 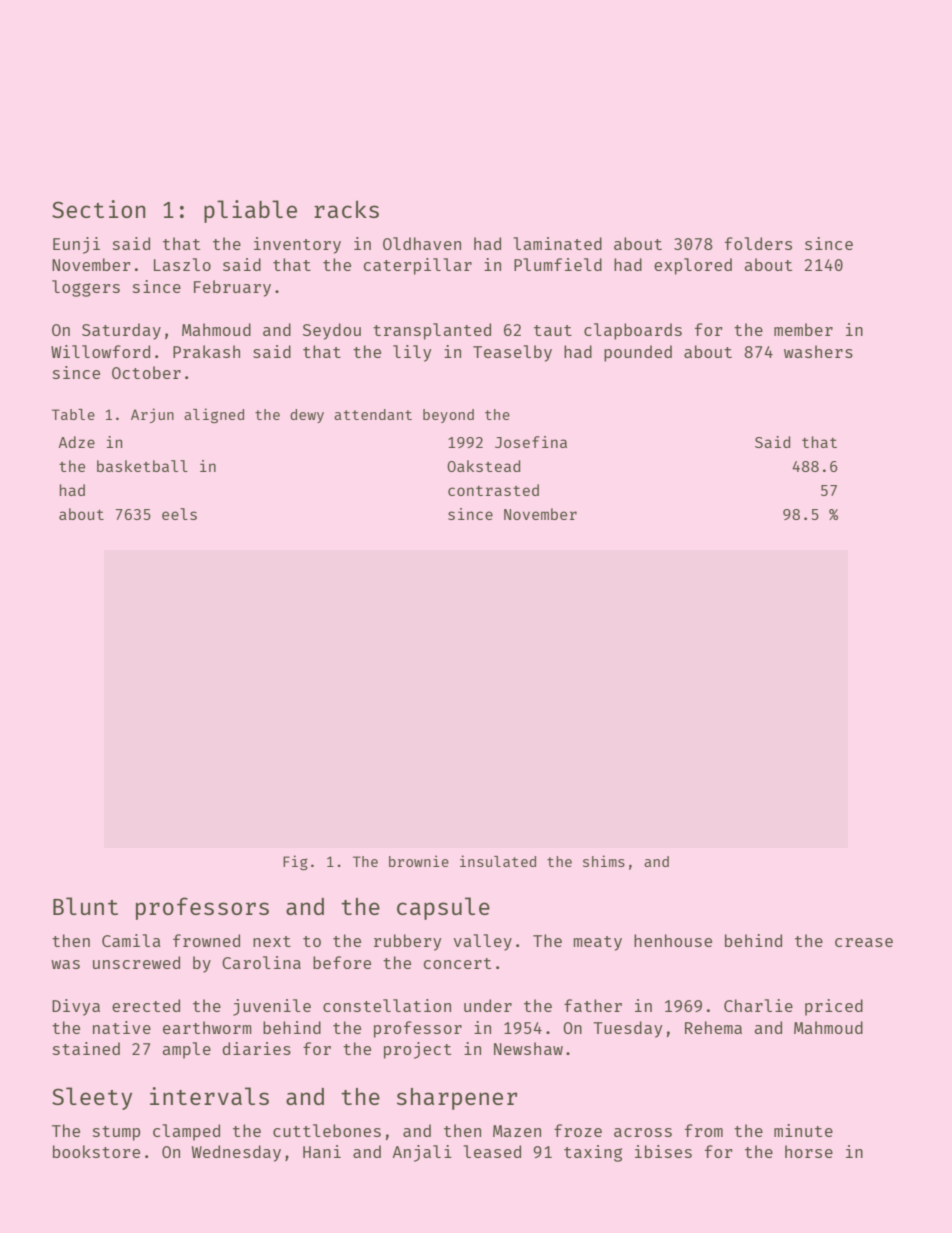 I want to click on contrasted, so click(x=493, y=490).
